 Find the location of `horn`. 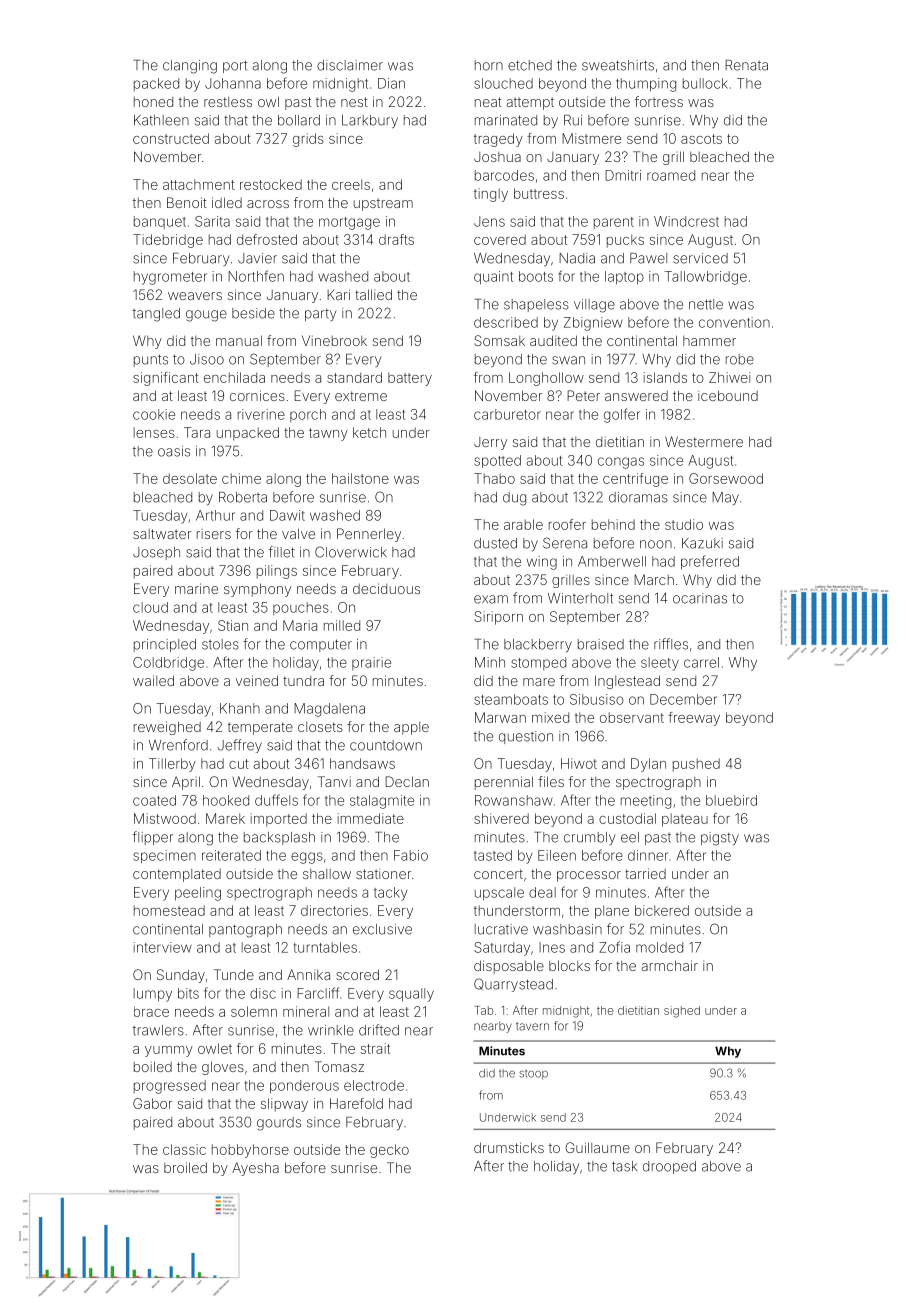

horn is located at coordinates (489, 65).
